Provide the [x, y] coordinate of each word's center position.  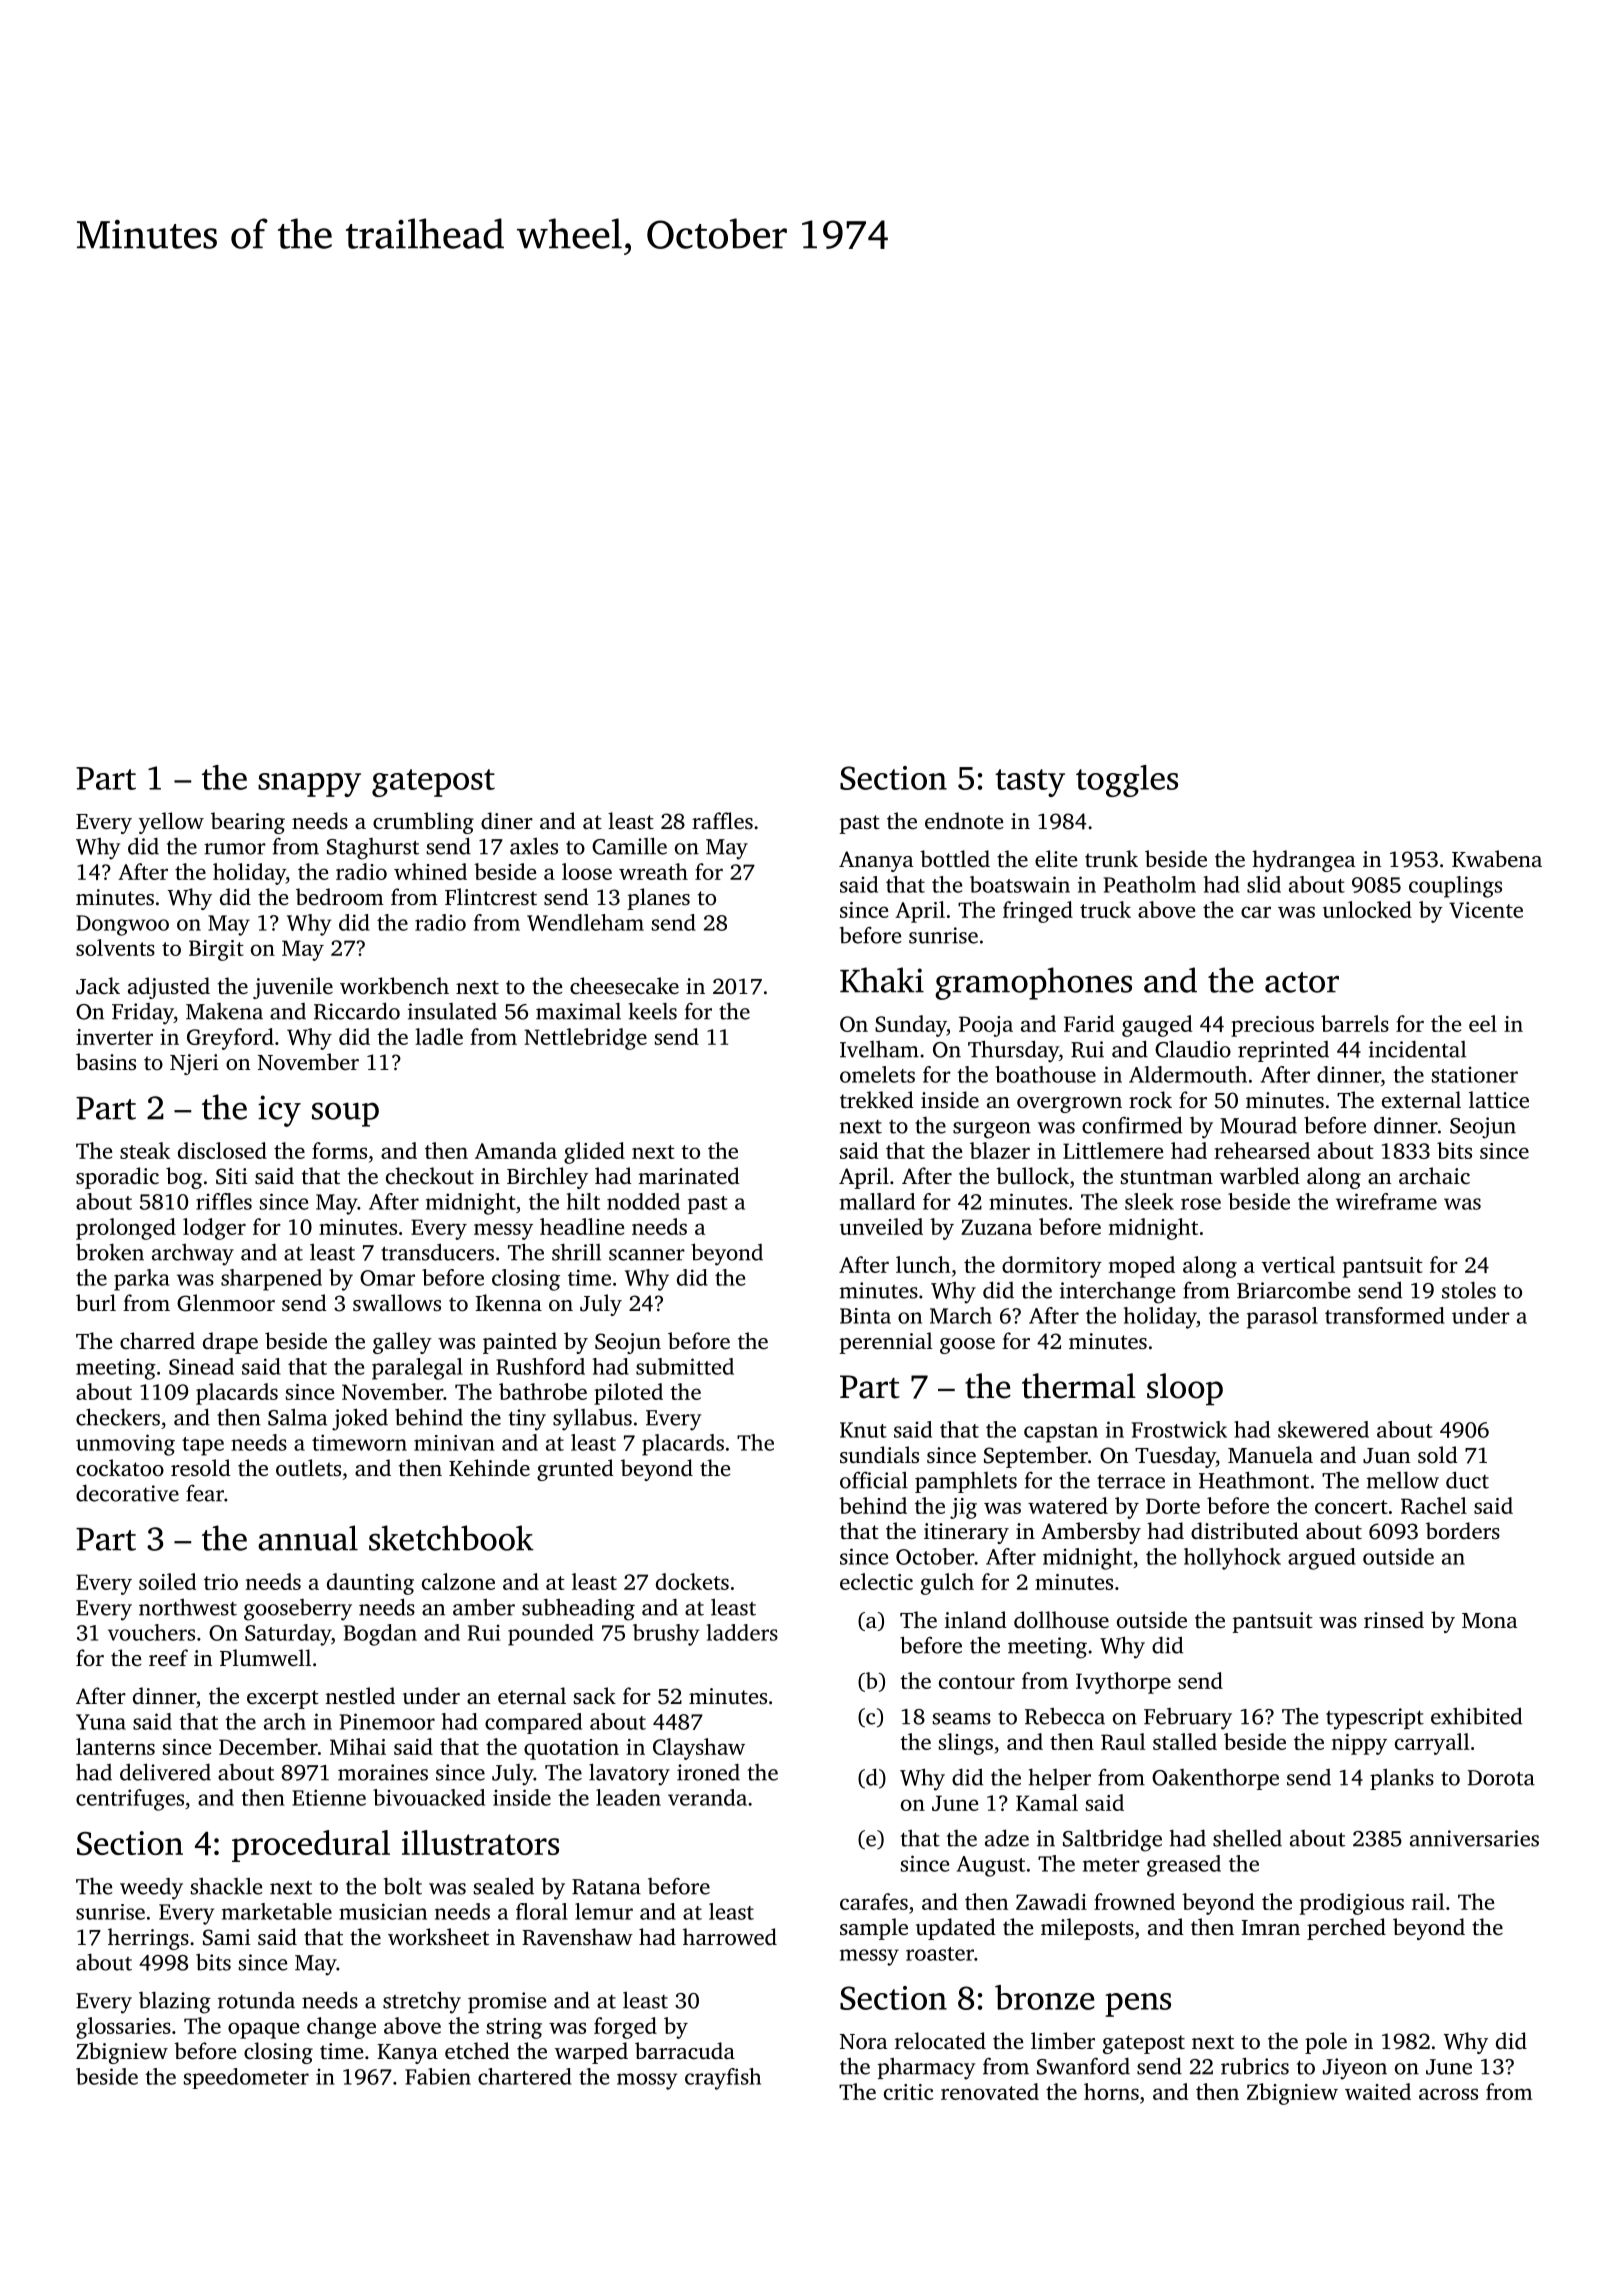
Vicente [1486, 910]
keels [653, 1011]
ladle [439, 1036]
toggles [1127, 781]
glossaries [123, 2028]
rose [1201, 1204]
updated [956, 1929]
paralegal [417, 1369]
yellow [171, 823]
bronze [1045, 1997]
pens [1138, 2005]
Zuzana [996, 1227]
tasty [1030, 783]
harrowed [730, 1937]
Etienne [329, 1797]
